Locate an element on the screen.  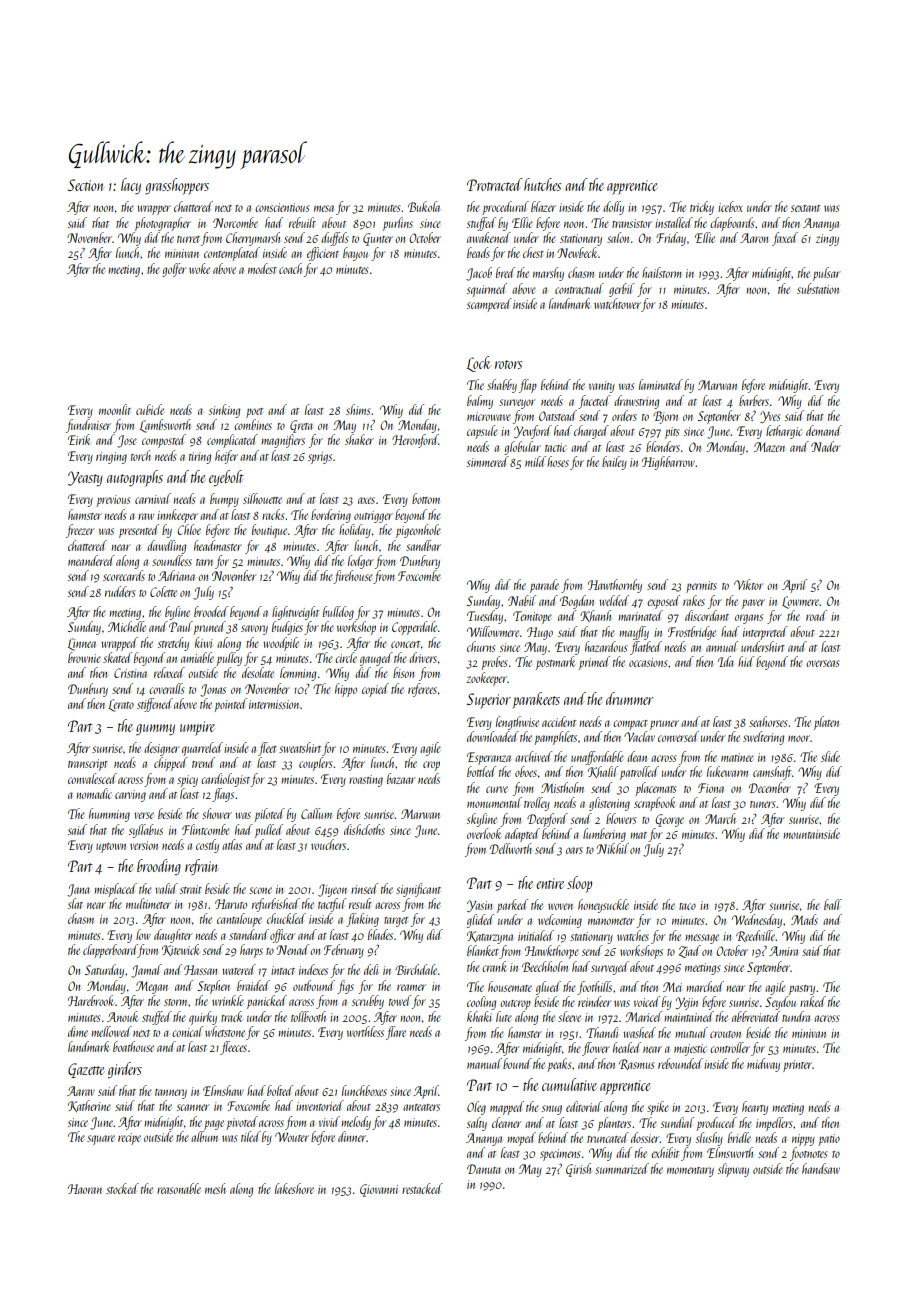
laminated is located at coordinates (661, 384).
